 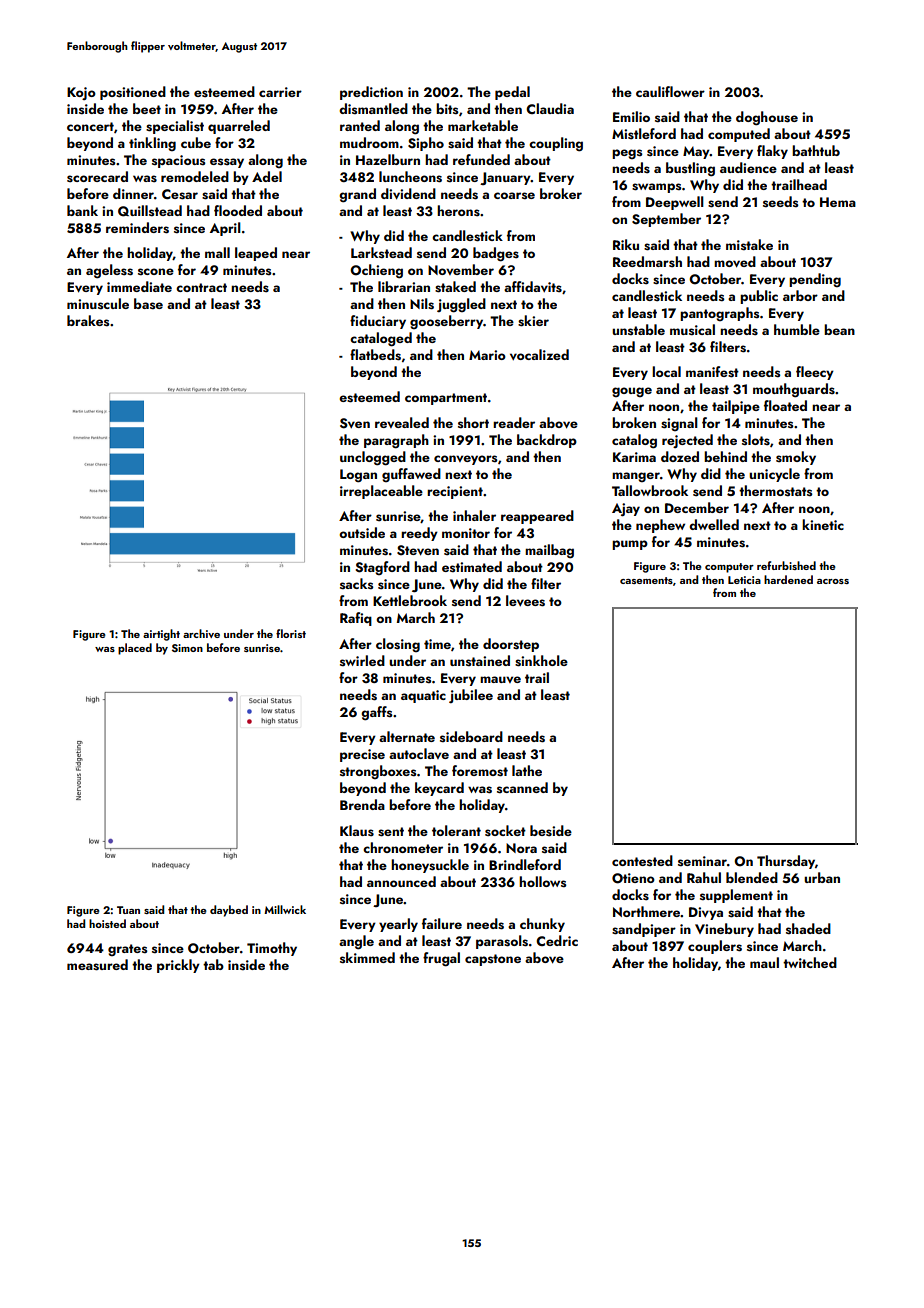 What do you see at coordinates (178, 966) in the document?
I see `prickly` at bounding box center [178, 966].
